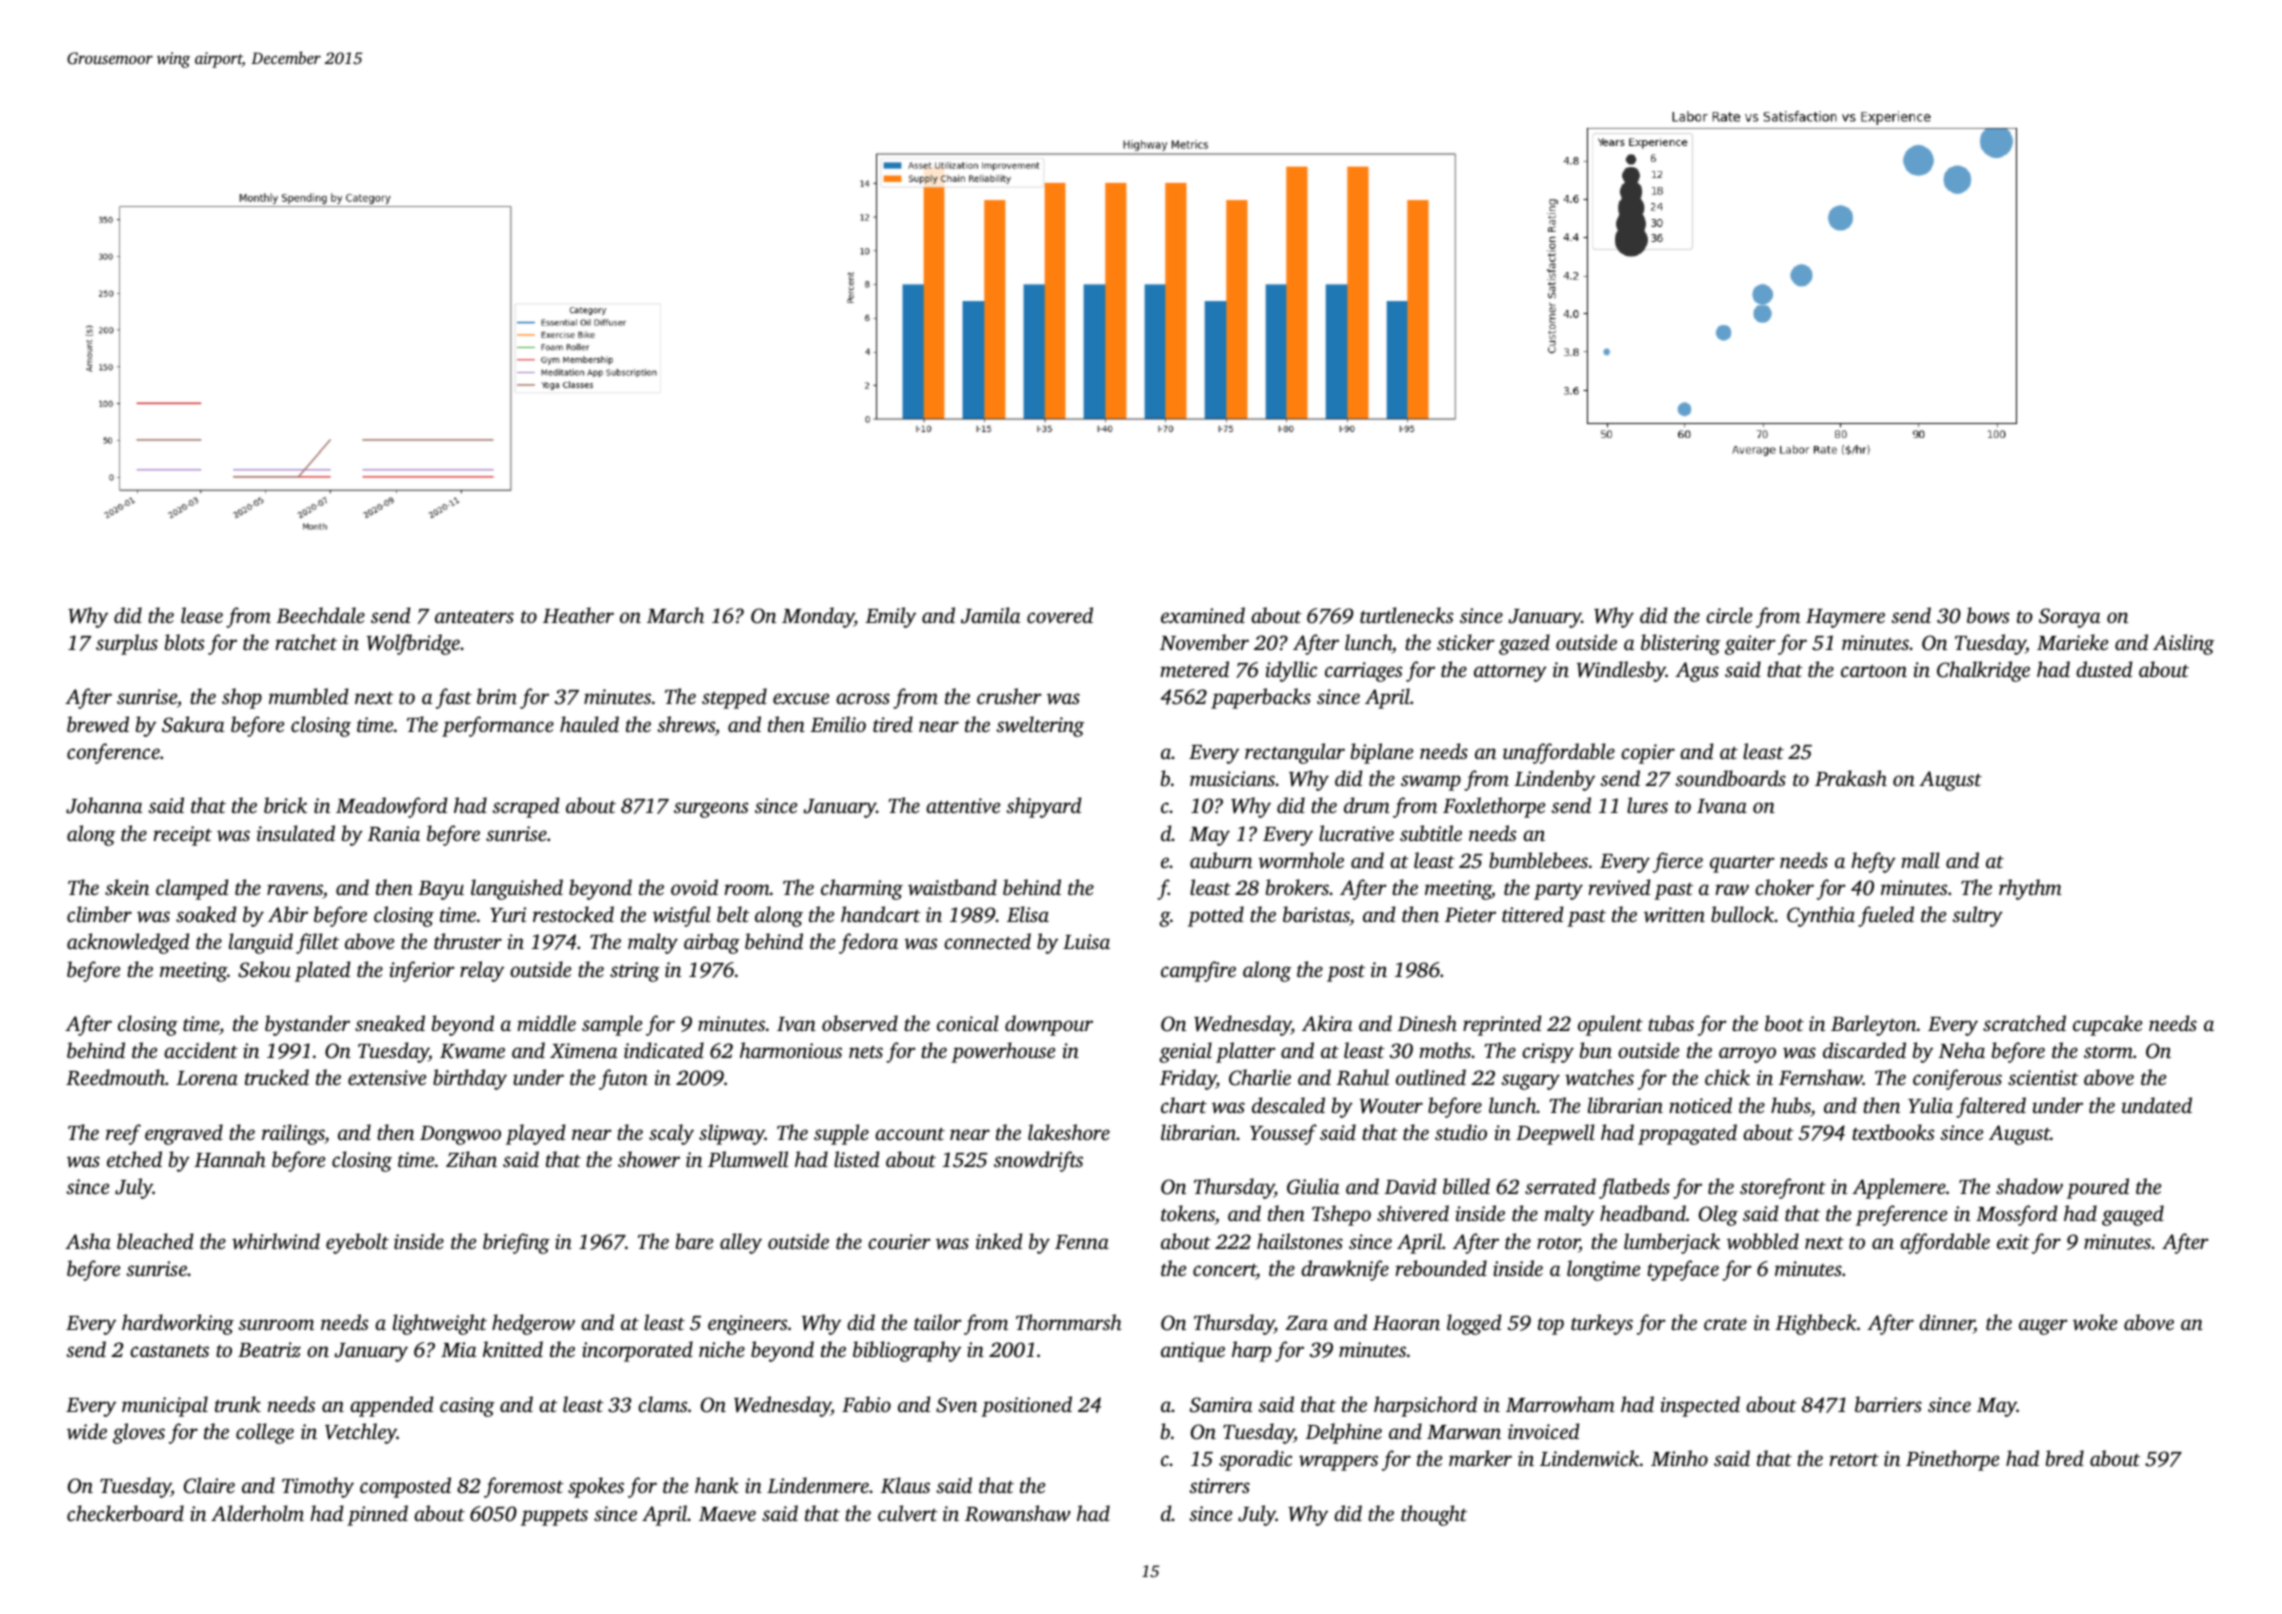 The height and width of the document is (1614, 2282). Describe the element at coordinates (1888, 1404) in the document. I see `barriers` at that location.
